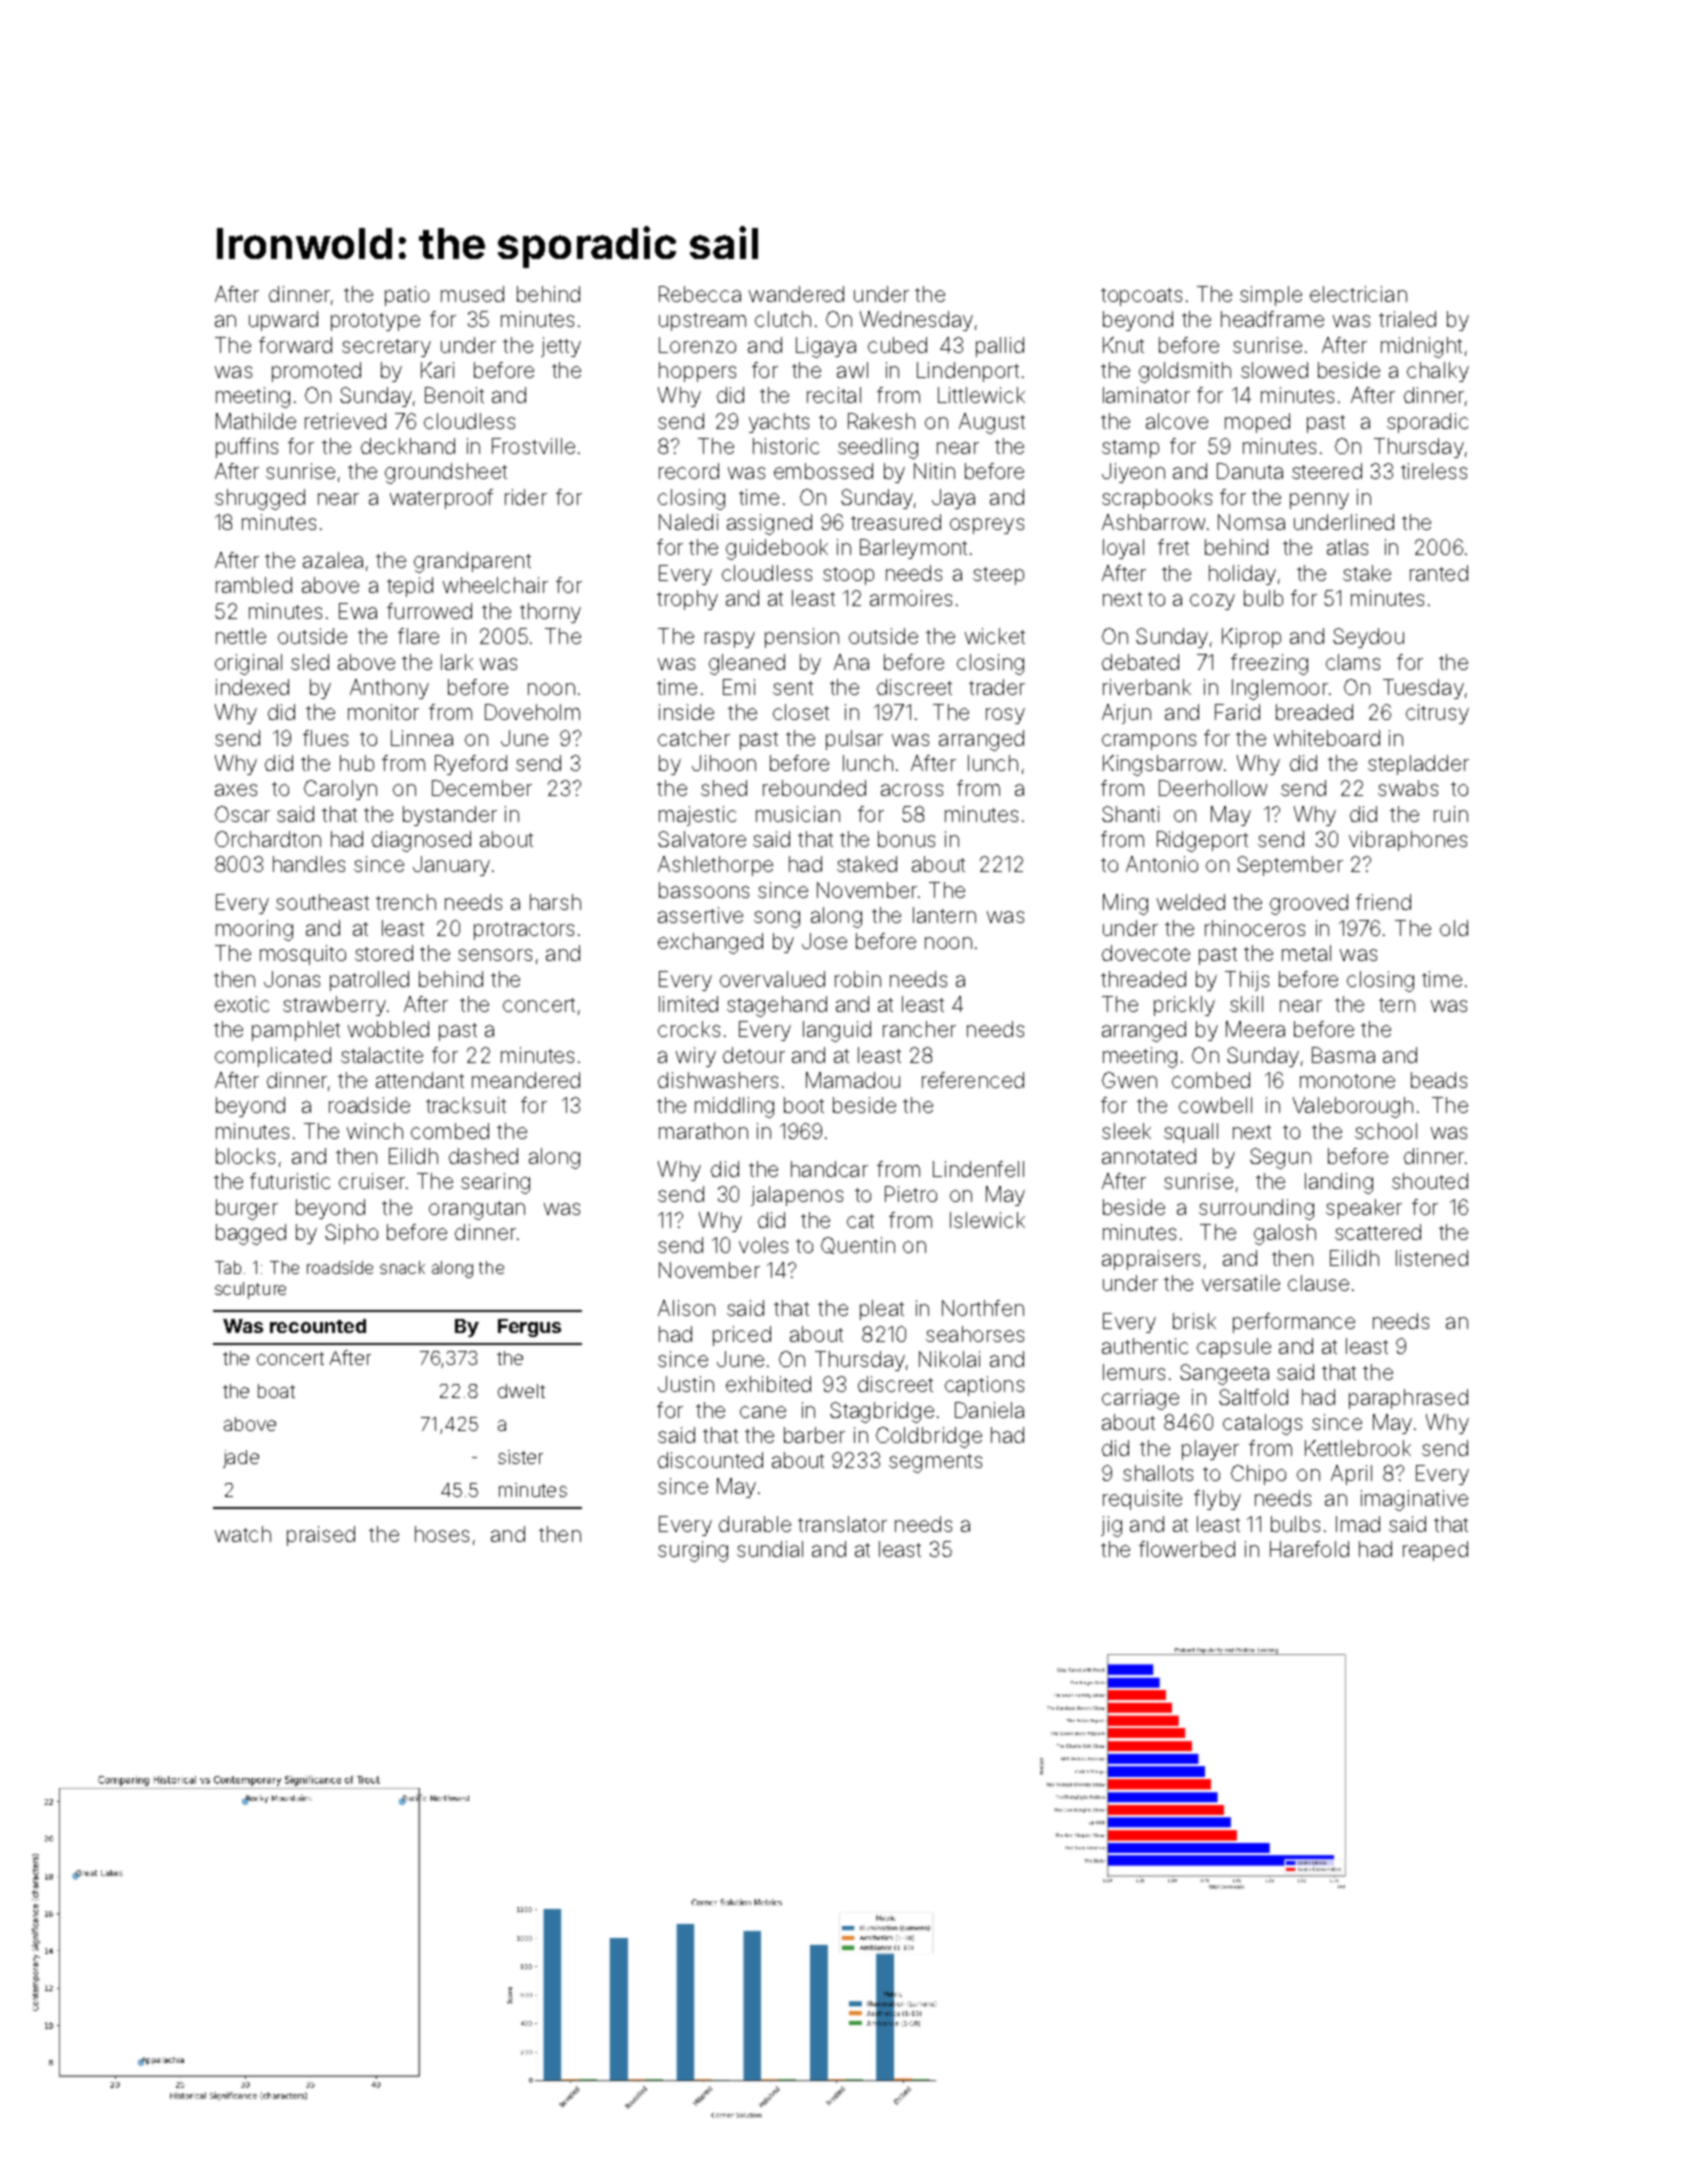 The height and width of the screenshot is (2178, 1683). Describe the element at coordinates (318, 1326) in the screenshot. I see `recounted` at that location.
